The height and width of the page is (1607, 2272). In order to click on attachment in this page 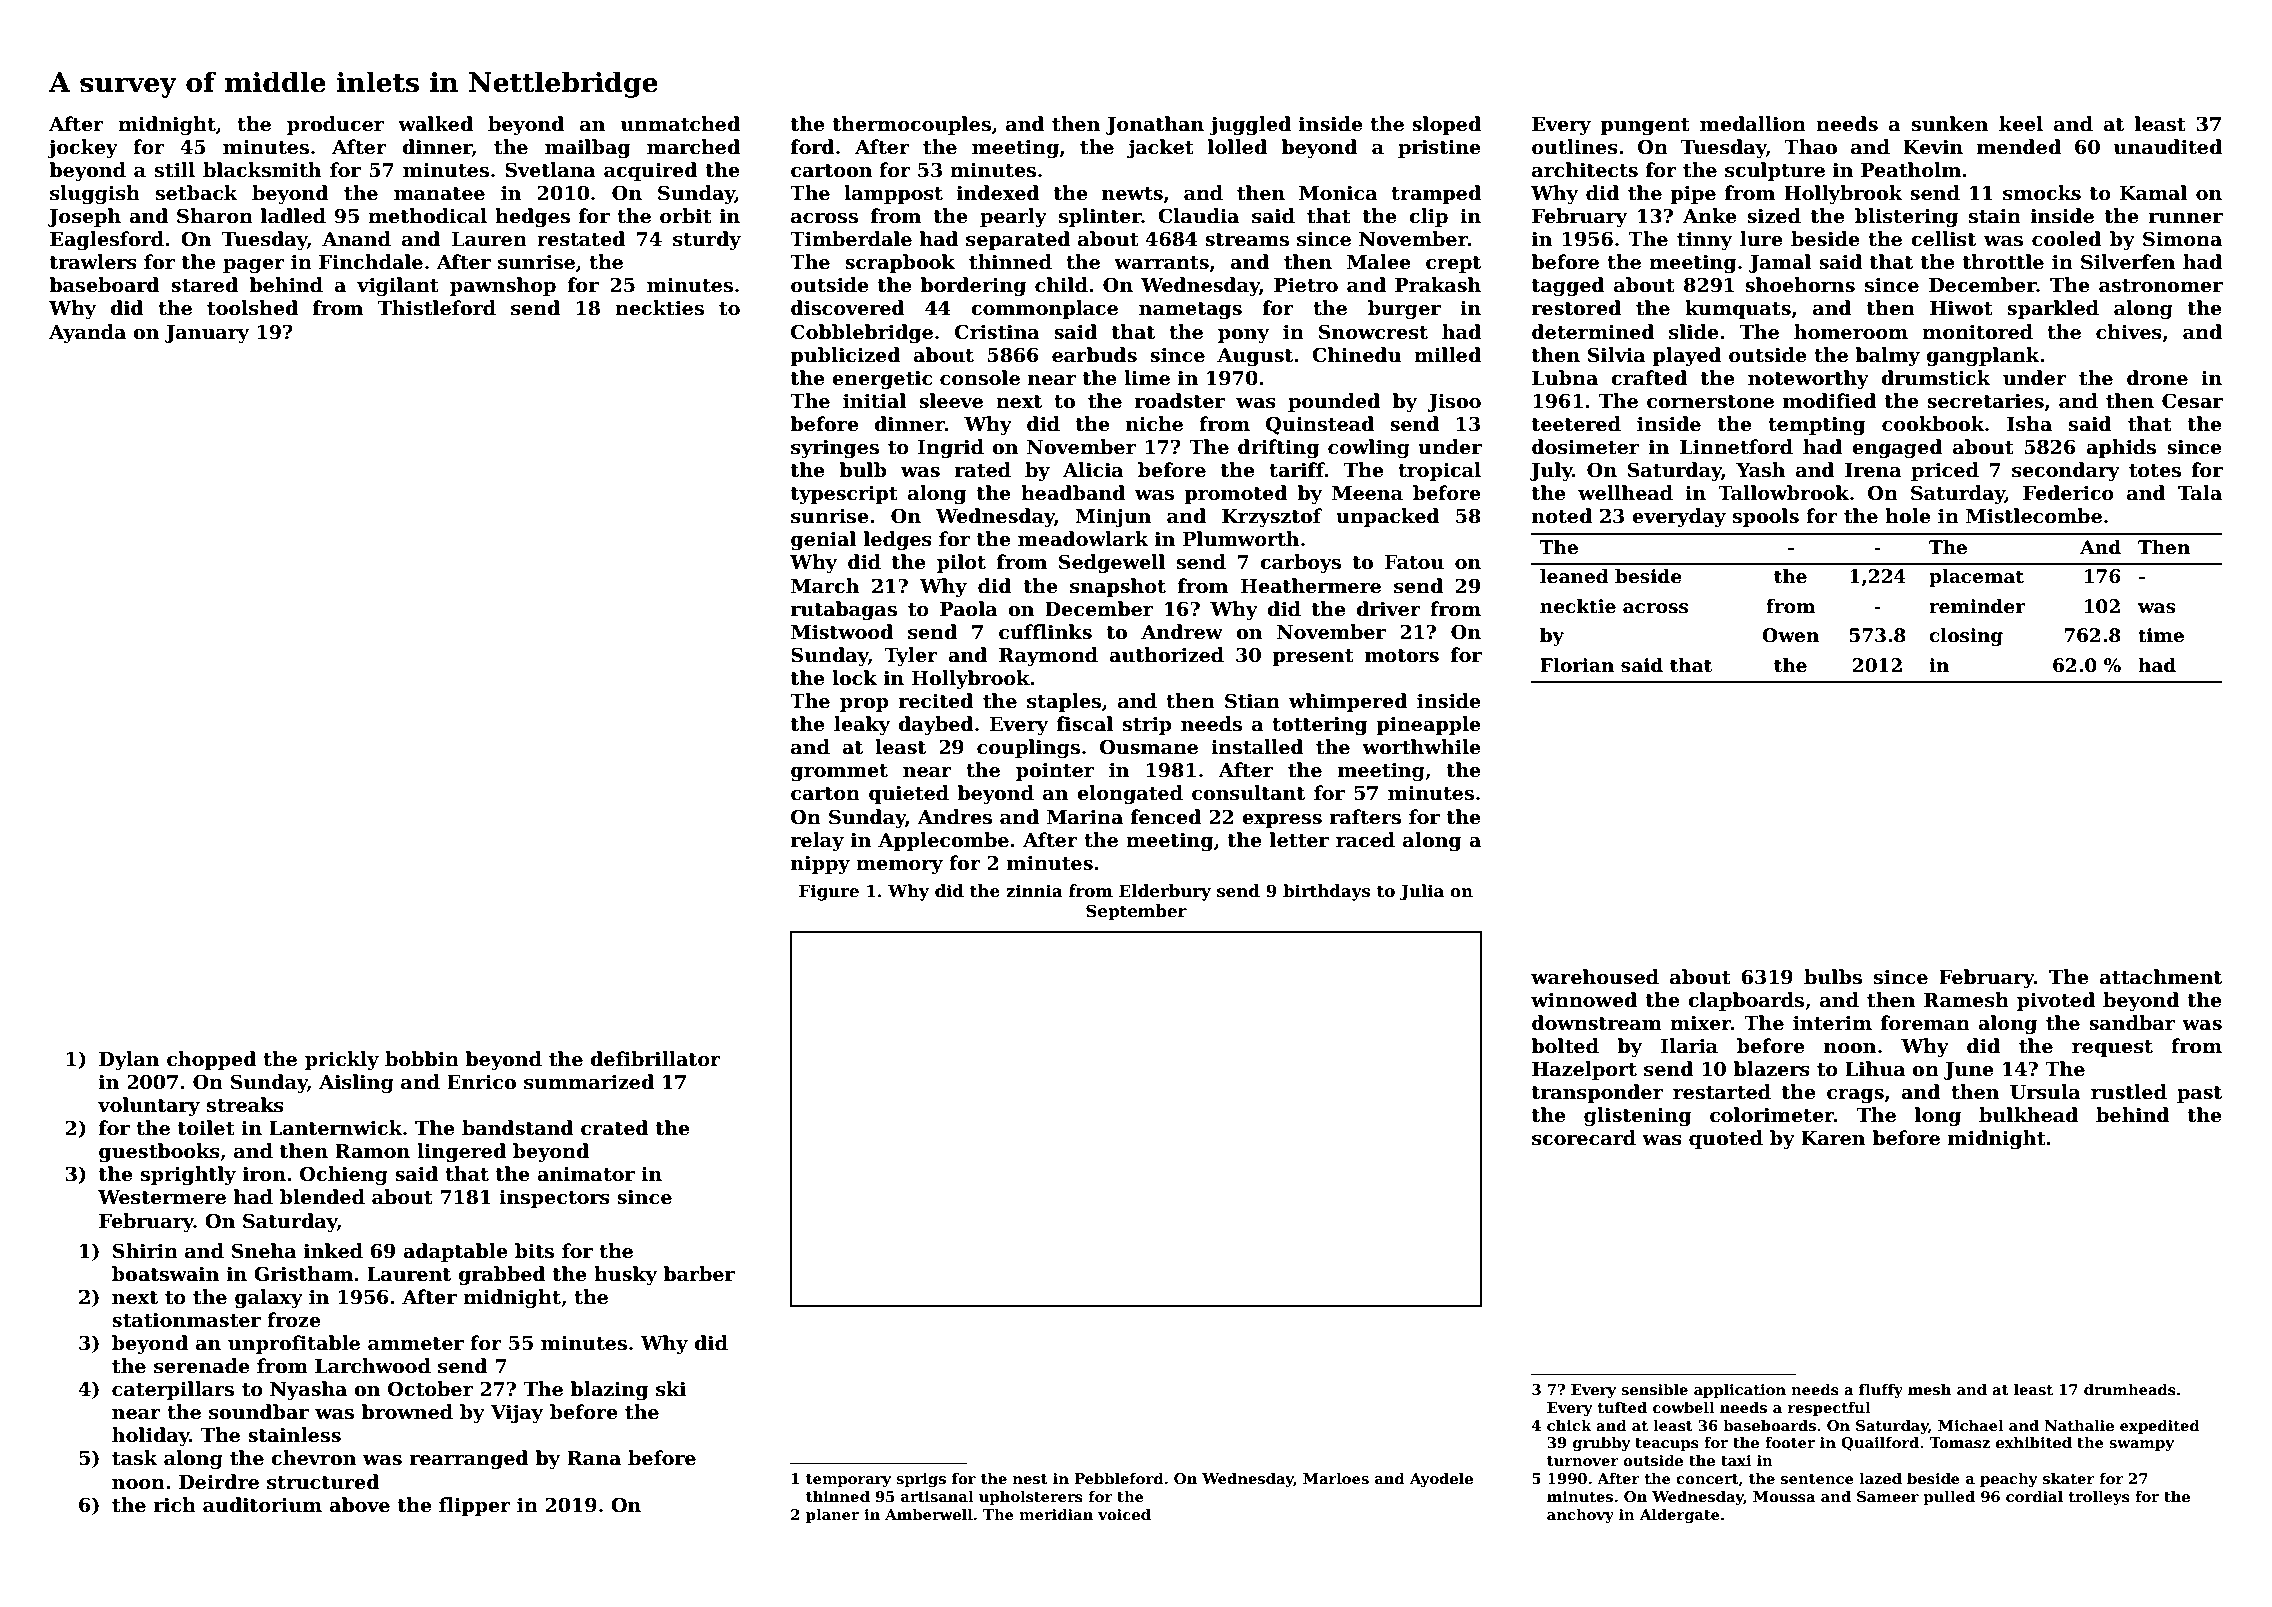, I will do `click(2161, 977)`.
